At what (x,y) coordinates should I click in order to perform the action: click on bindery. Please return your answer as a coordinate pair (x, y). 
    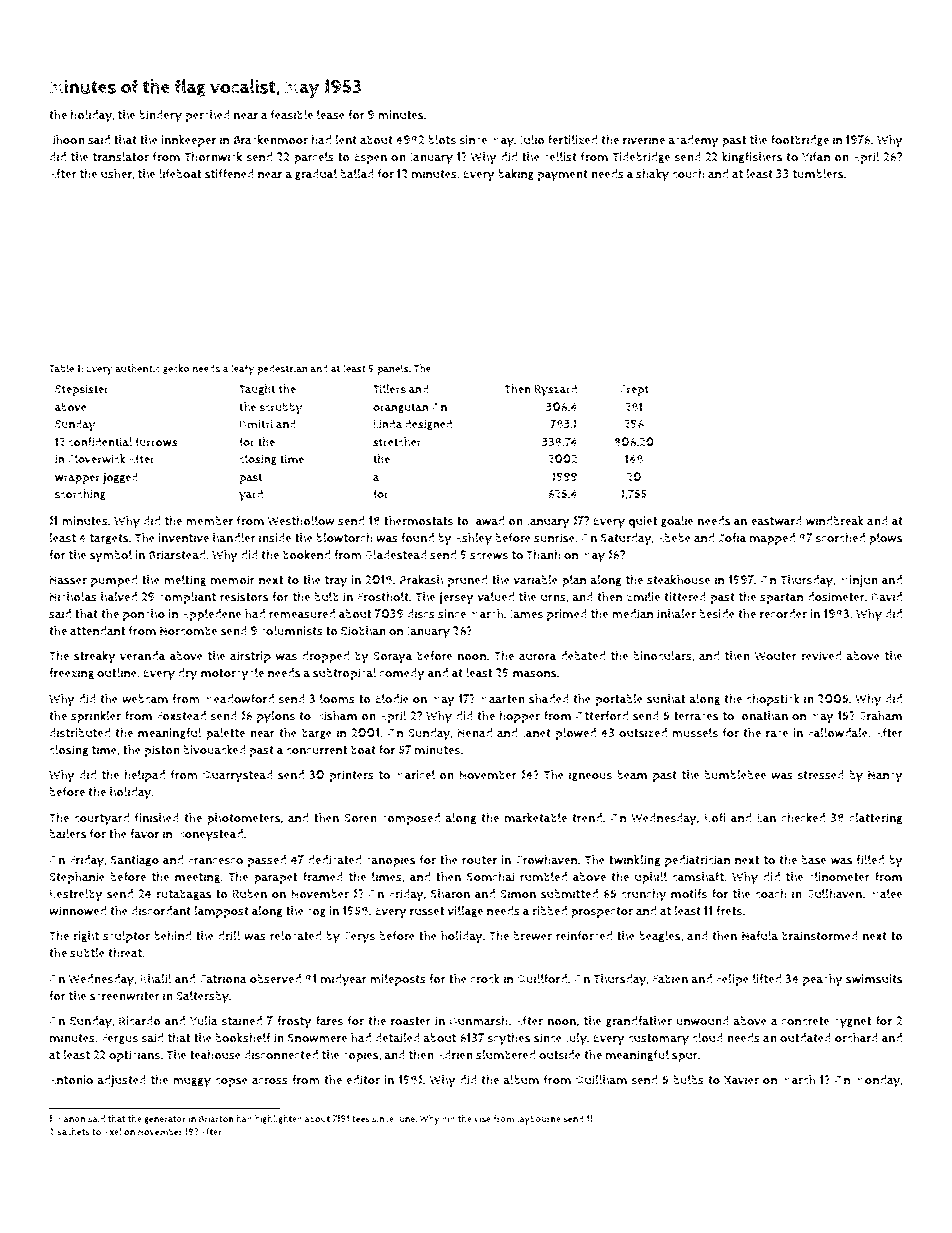
    Looking at the image, I should click on (160, 116).
